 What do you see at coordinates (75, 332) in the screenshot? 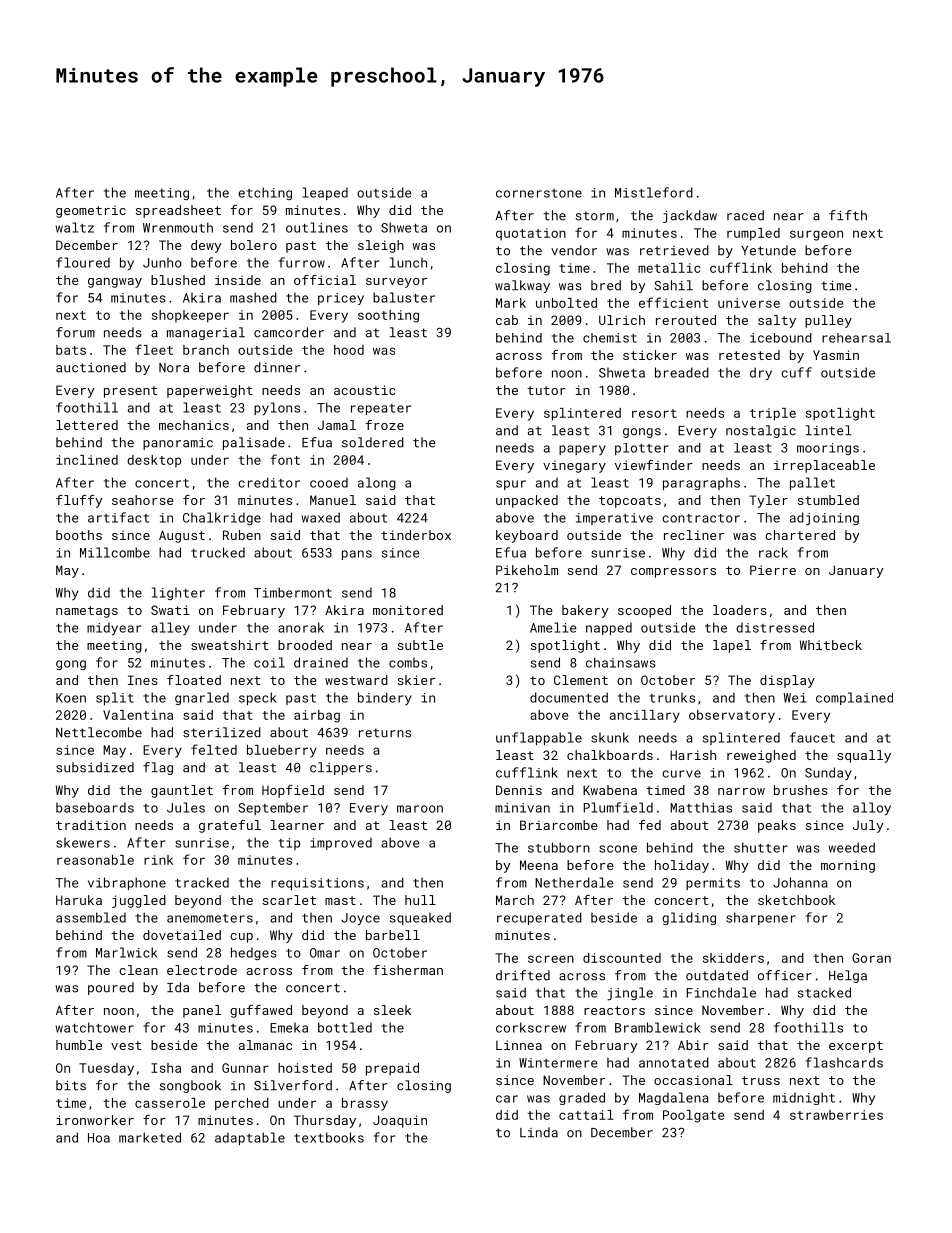
I see `forum` at bounding box center [75, 332].
